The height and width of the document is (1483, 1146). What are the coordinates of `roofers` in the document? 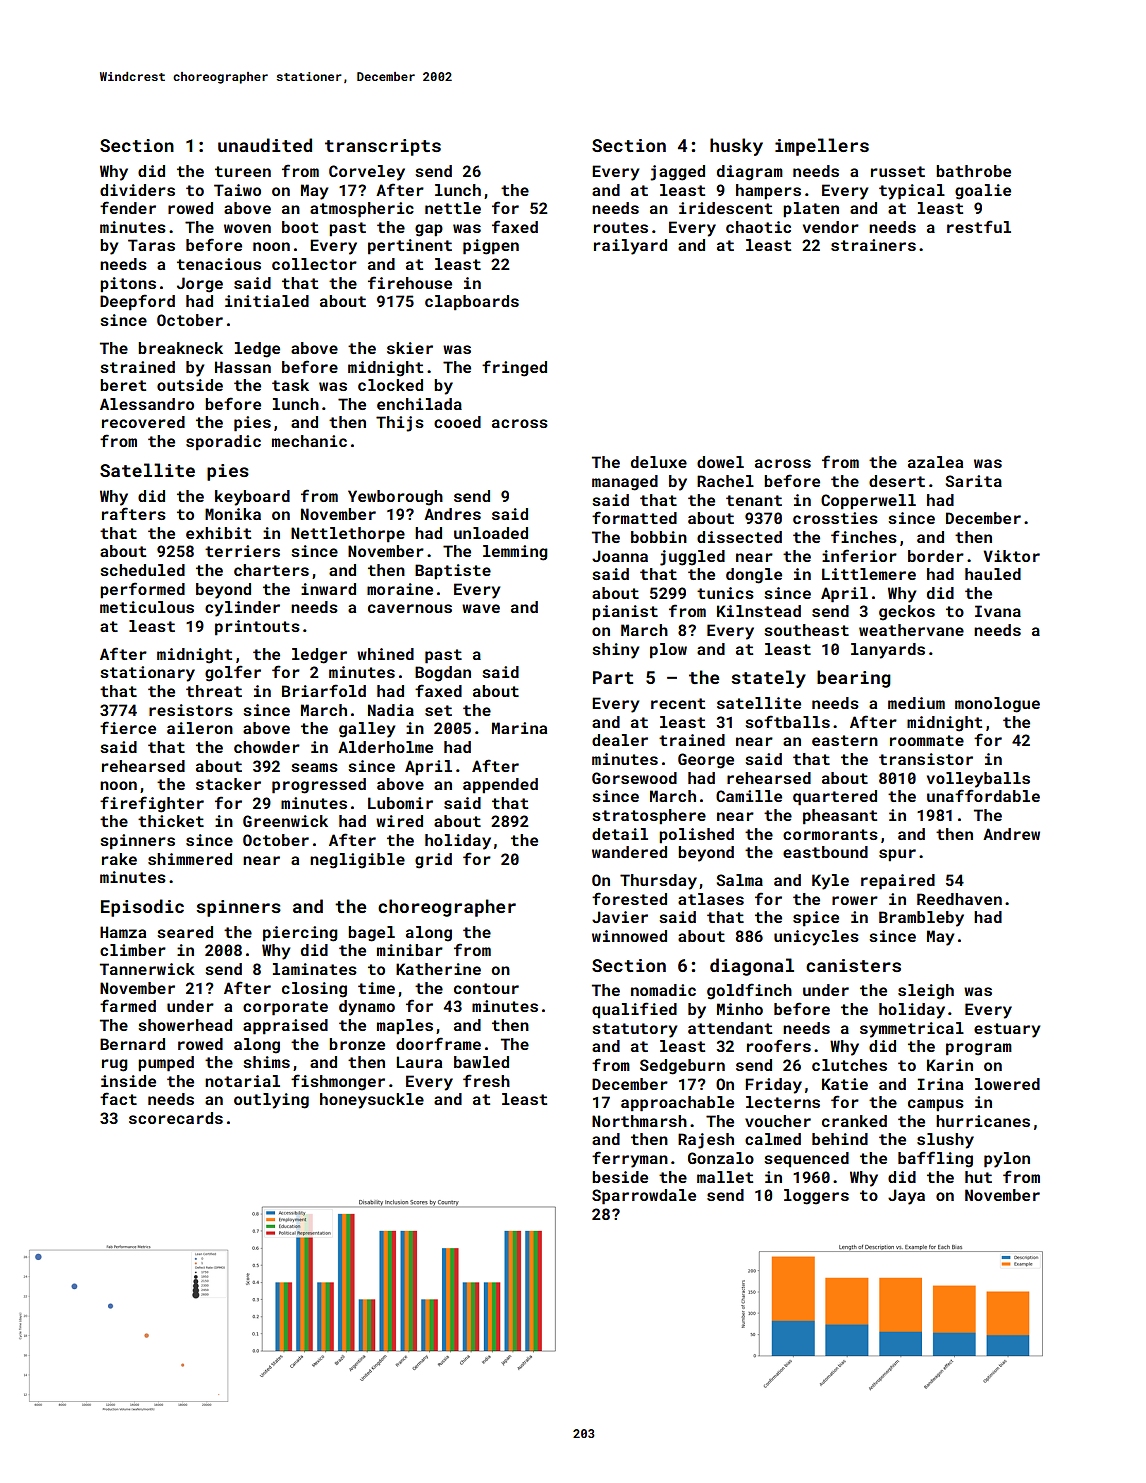 It's located at (779, 1045).
